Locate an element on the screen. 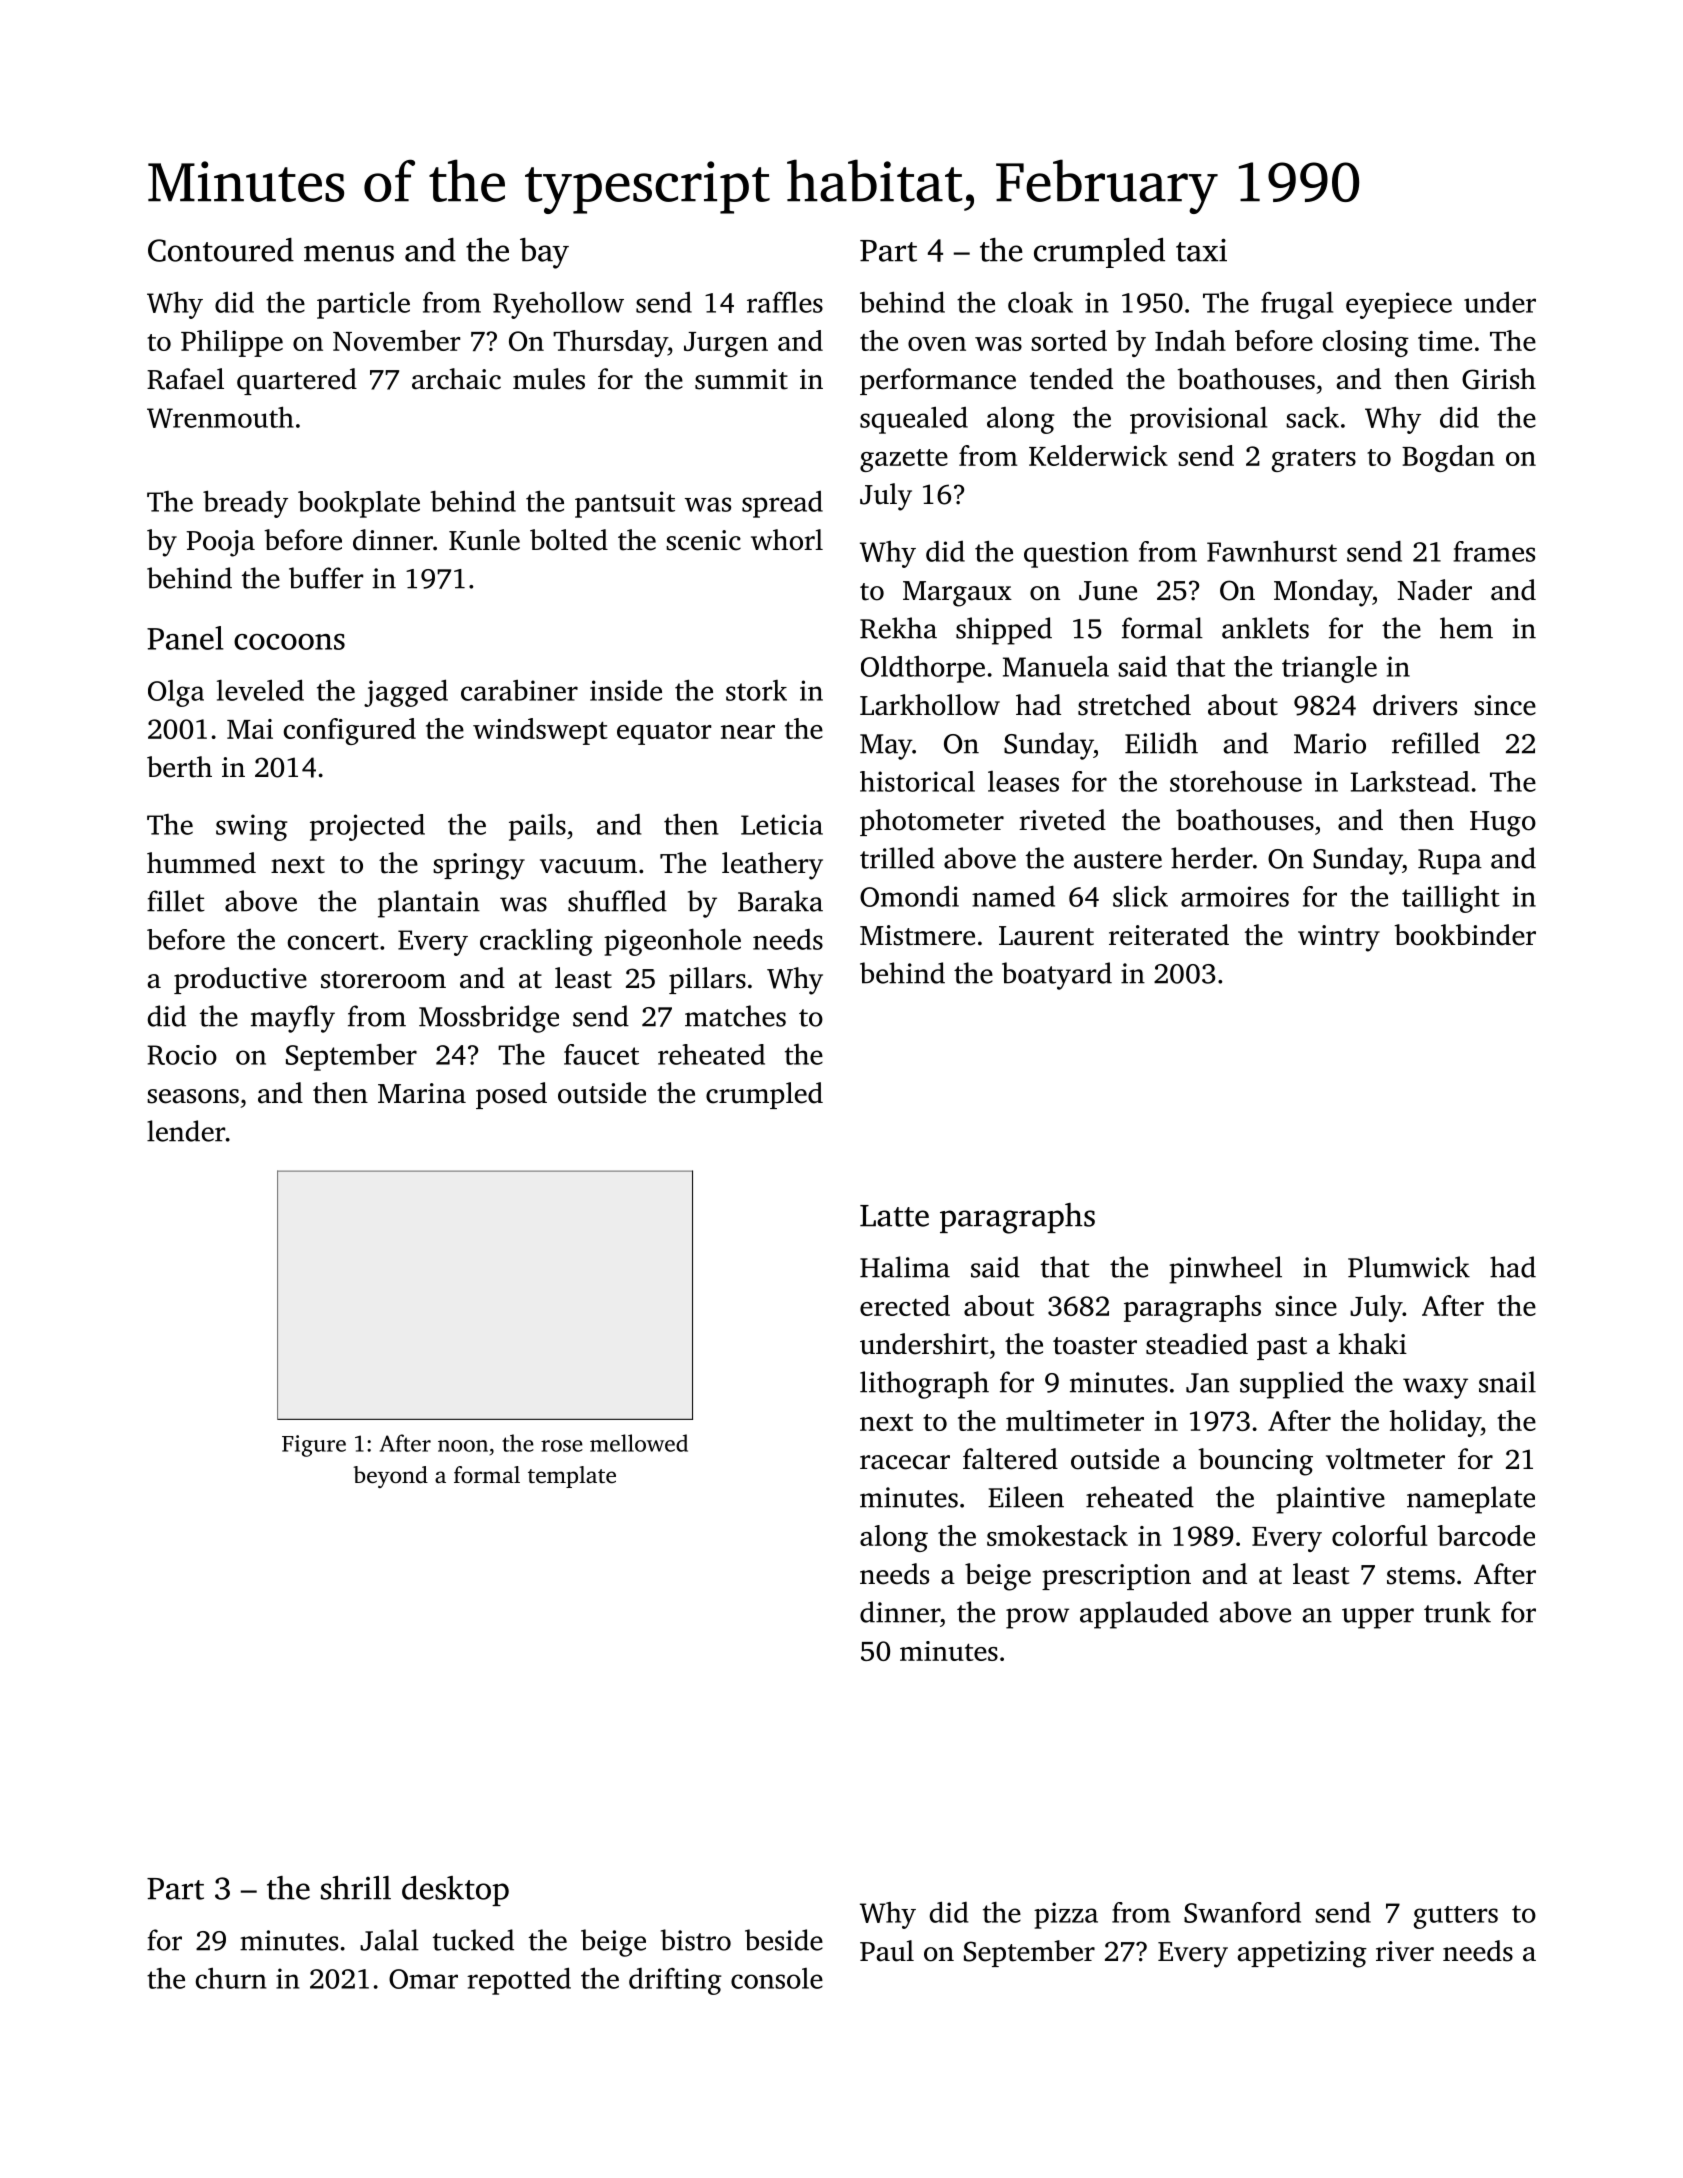  bay is located at coordinates (544, 253).
